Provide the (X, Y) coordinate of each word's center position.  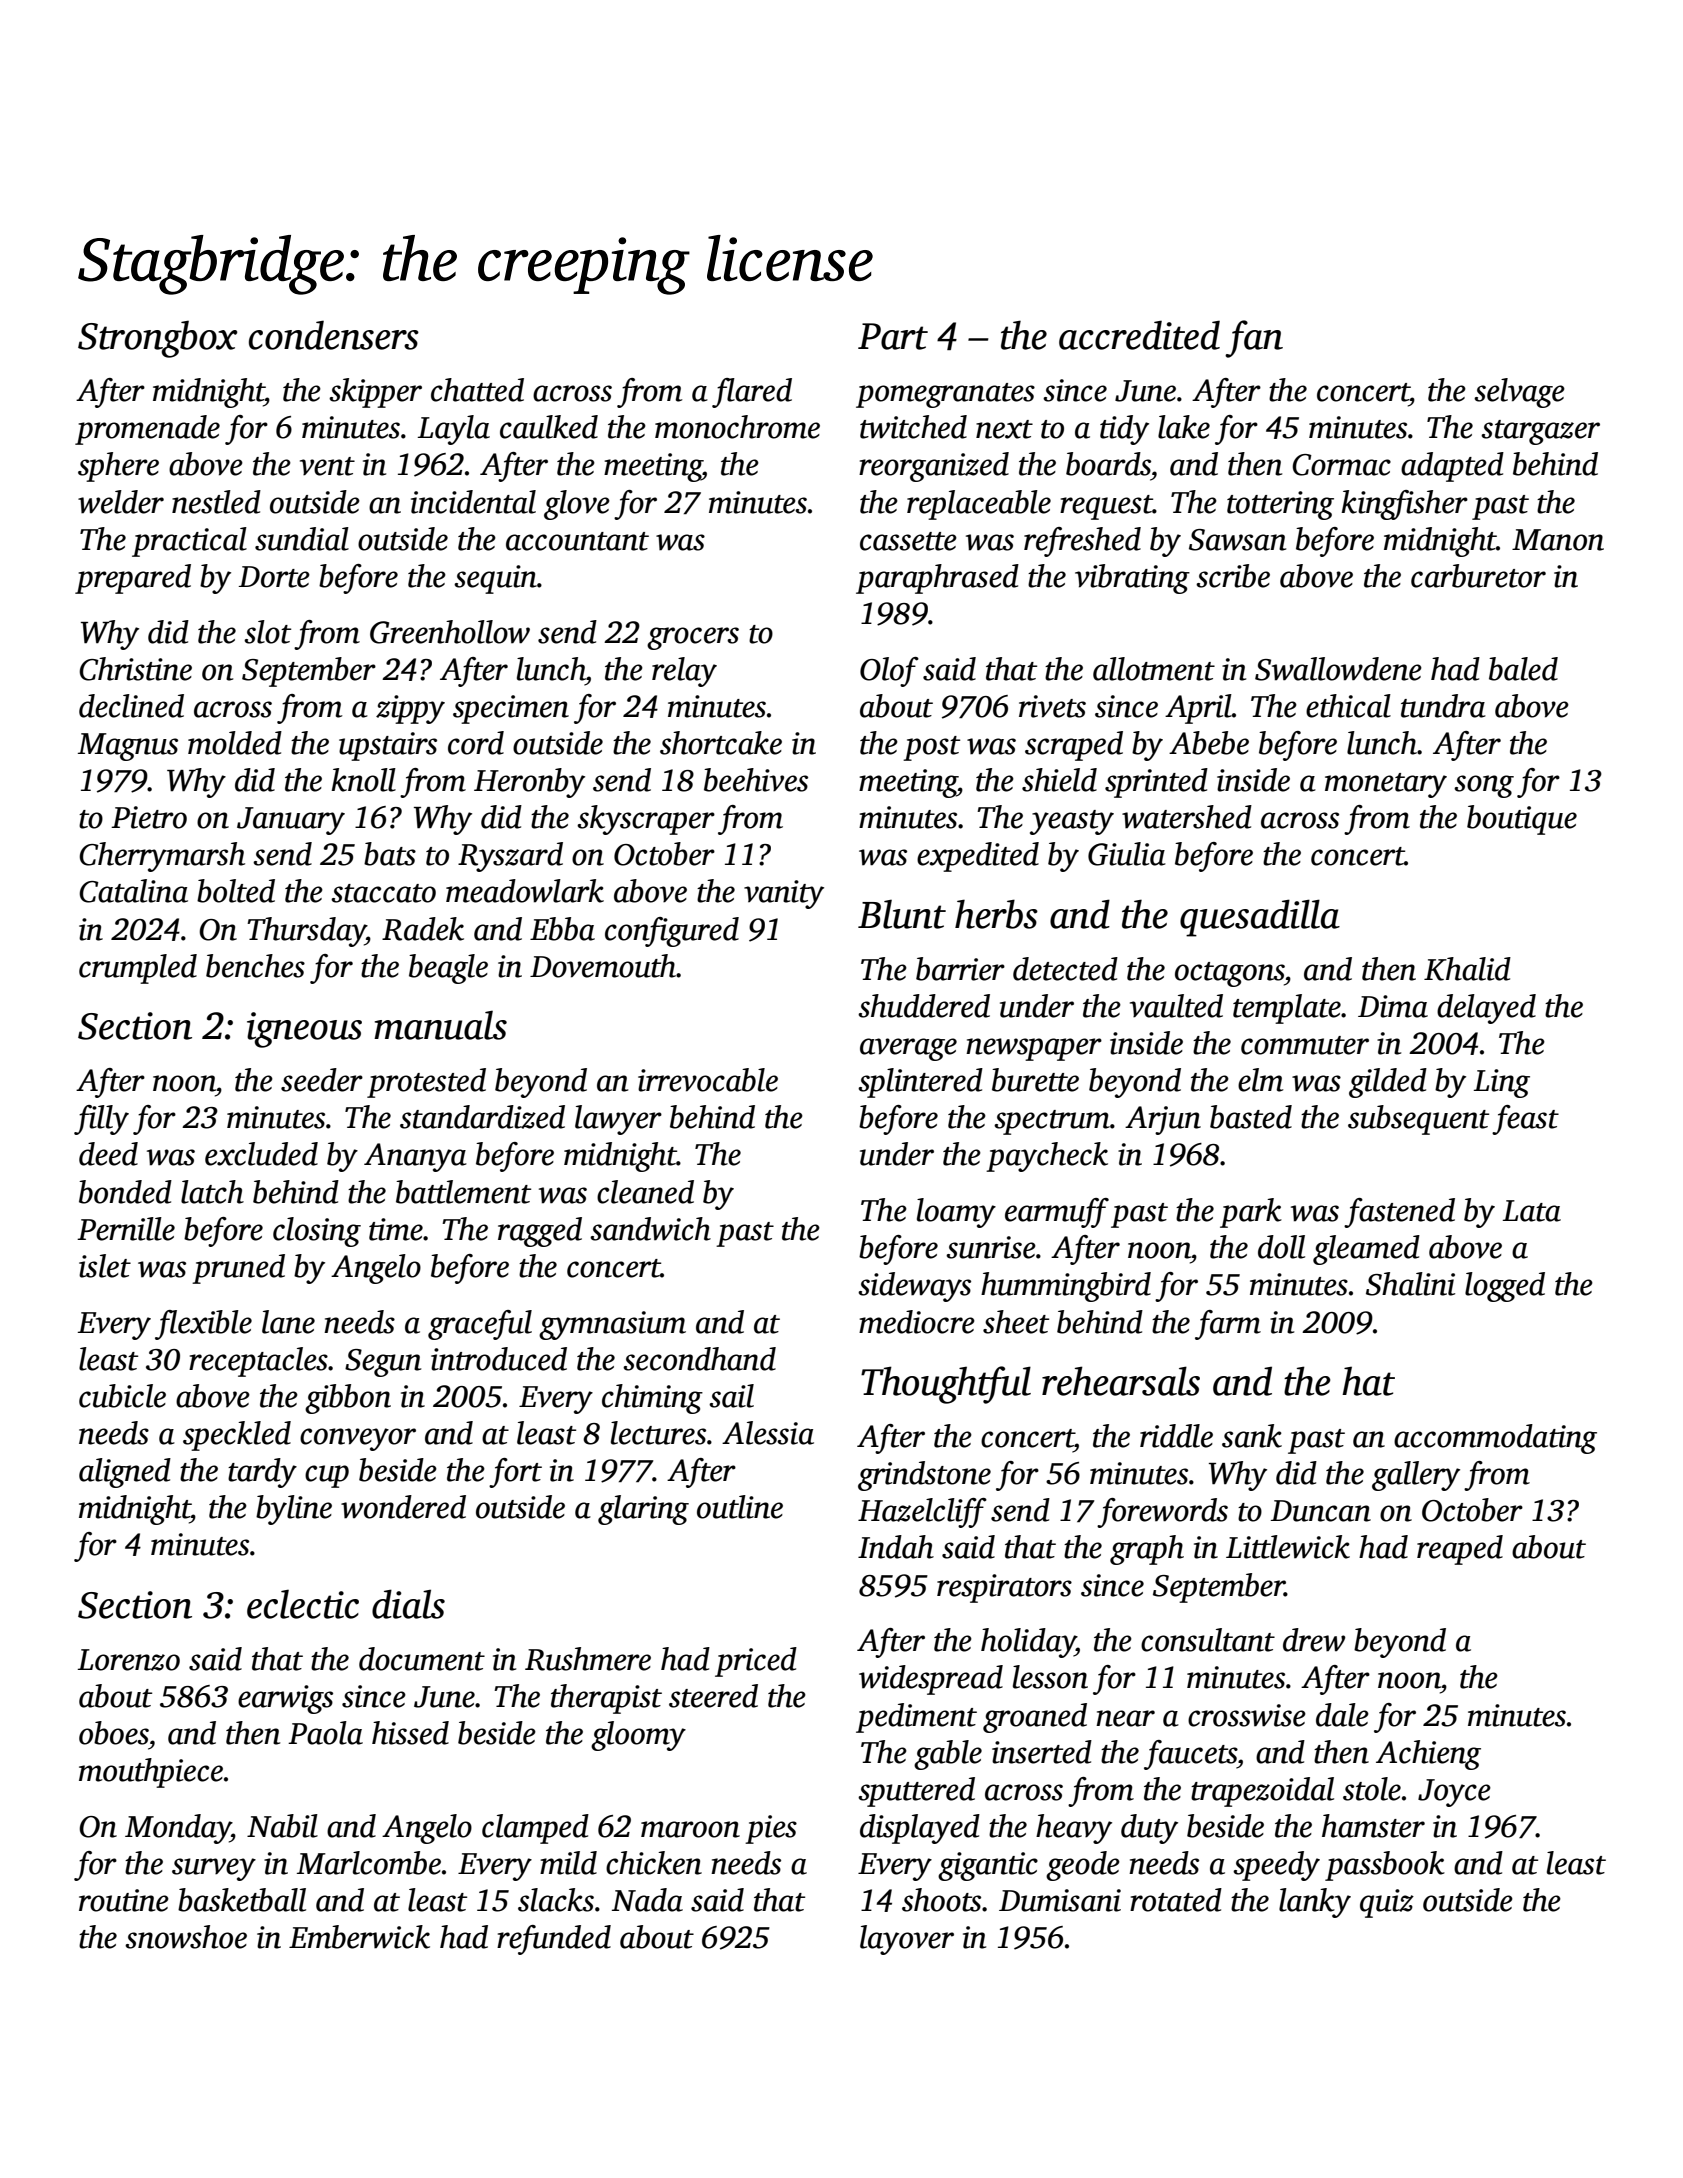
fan (1254, 339)
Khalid (1467, 969)
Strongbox (158, 339)
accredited (1139, 335)
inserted (1042, 1752)
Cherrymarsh (162, 857)
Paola (325, 1733)
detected (1065, 969)
